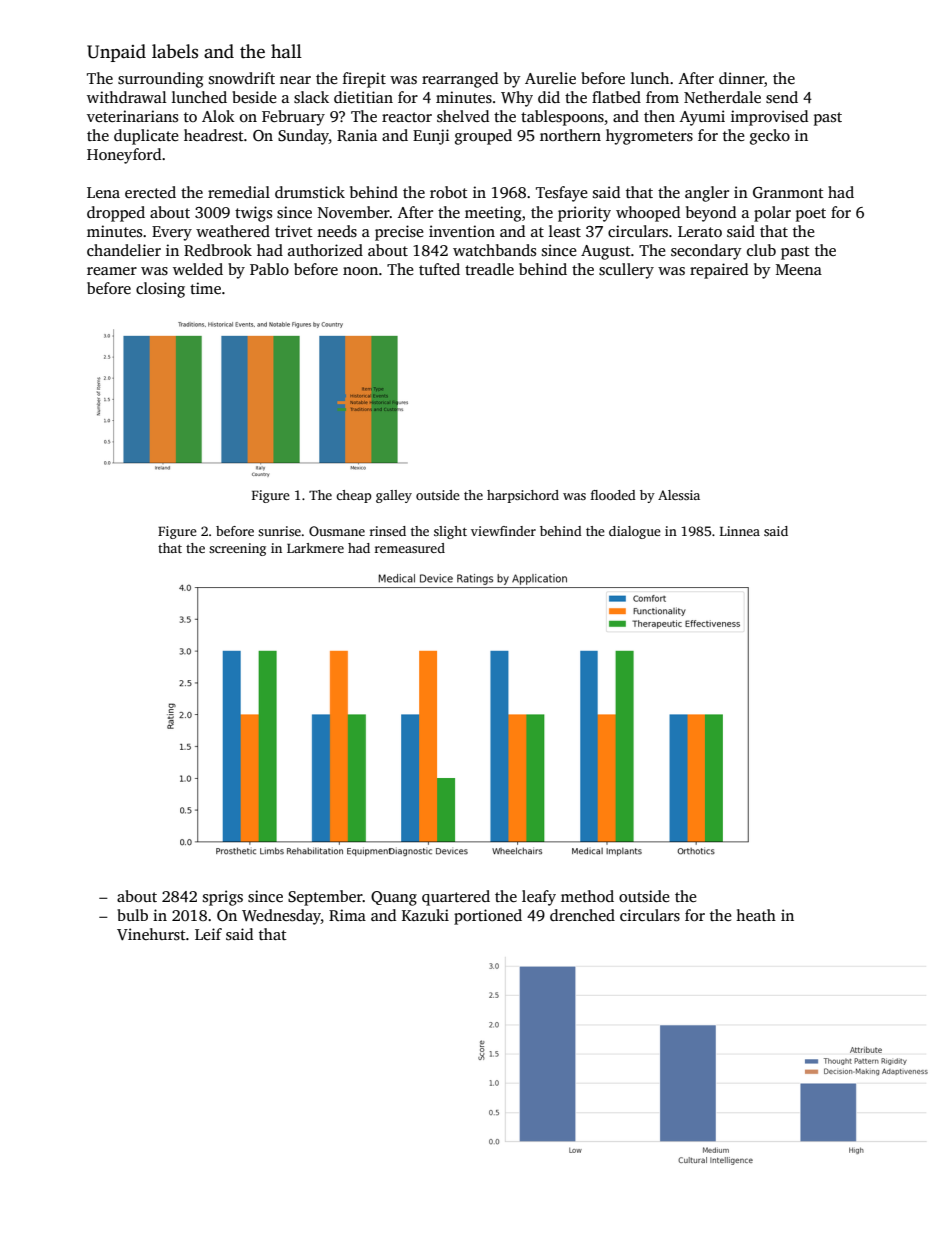 This page has width=952, height=1233. I want to click on dinner, so click(741, 78).
